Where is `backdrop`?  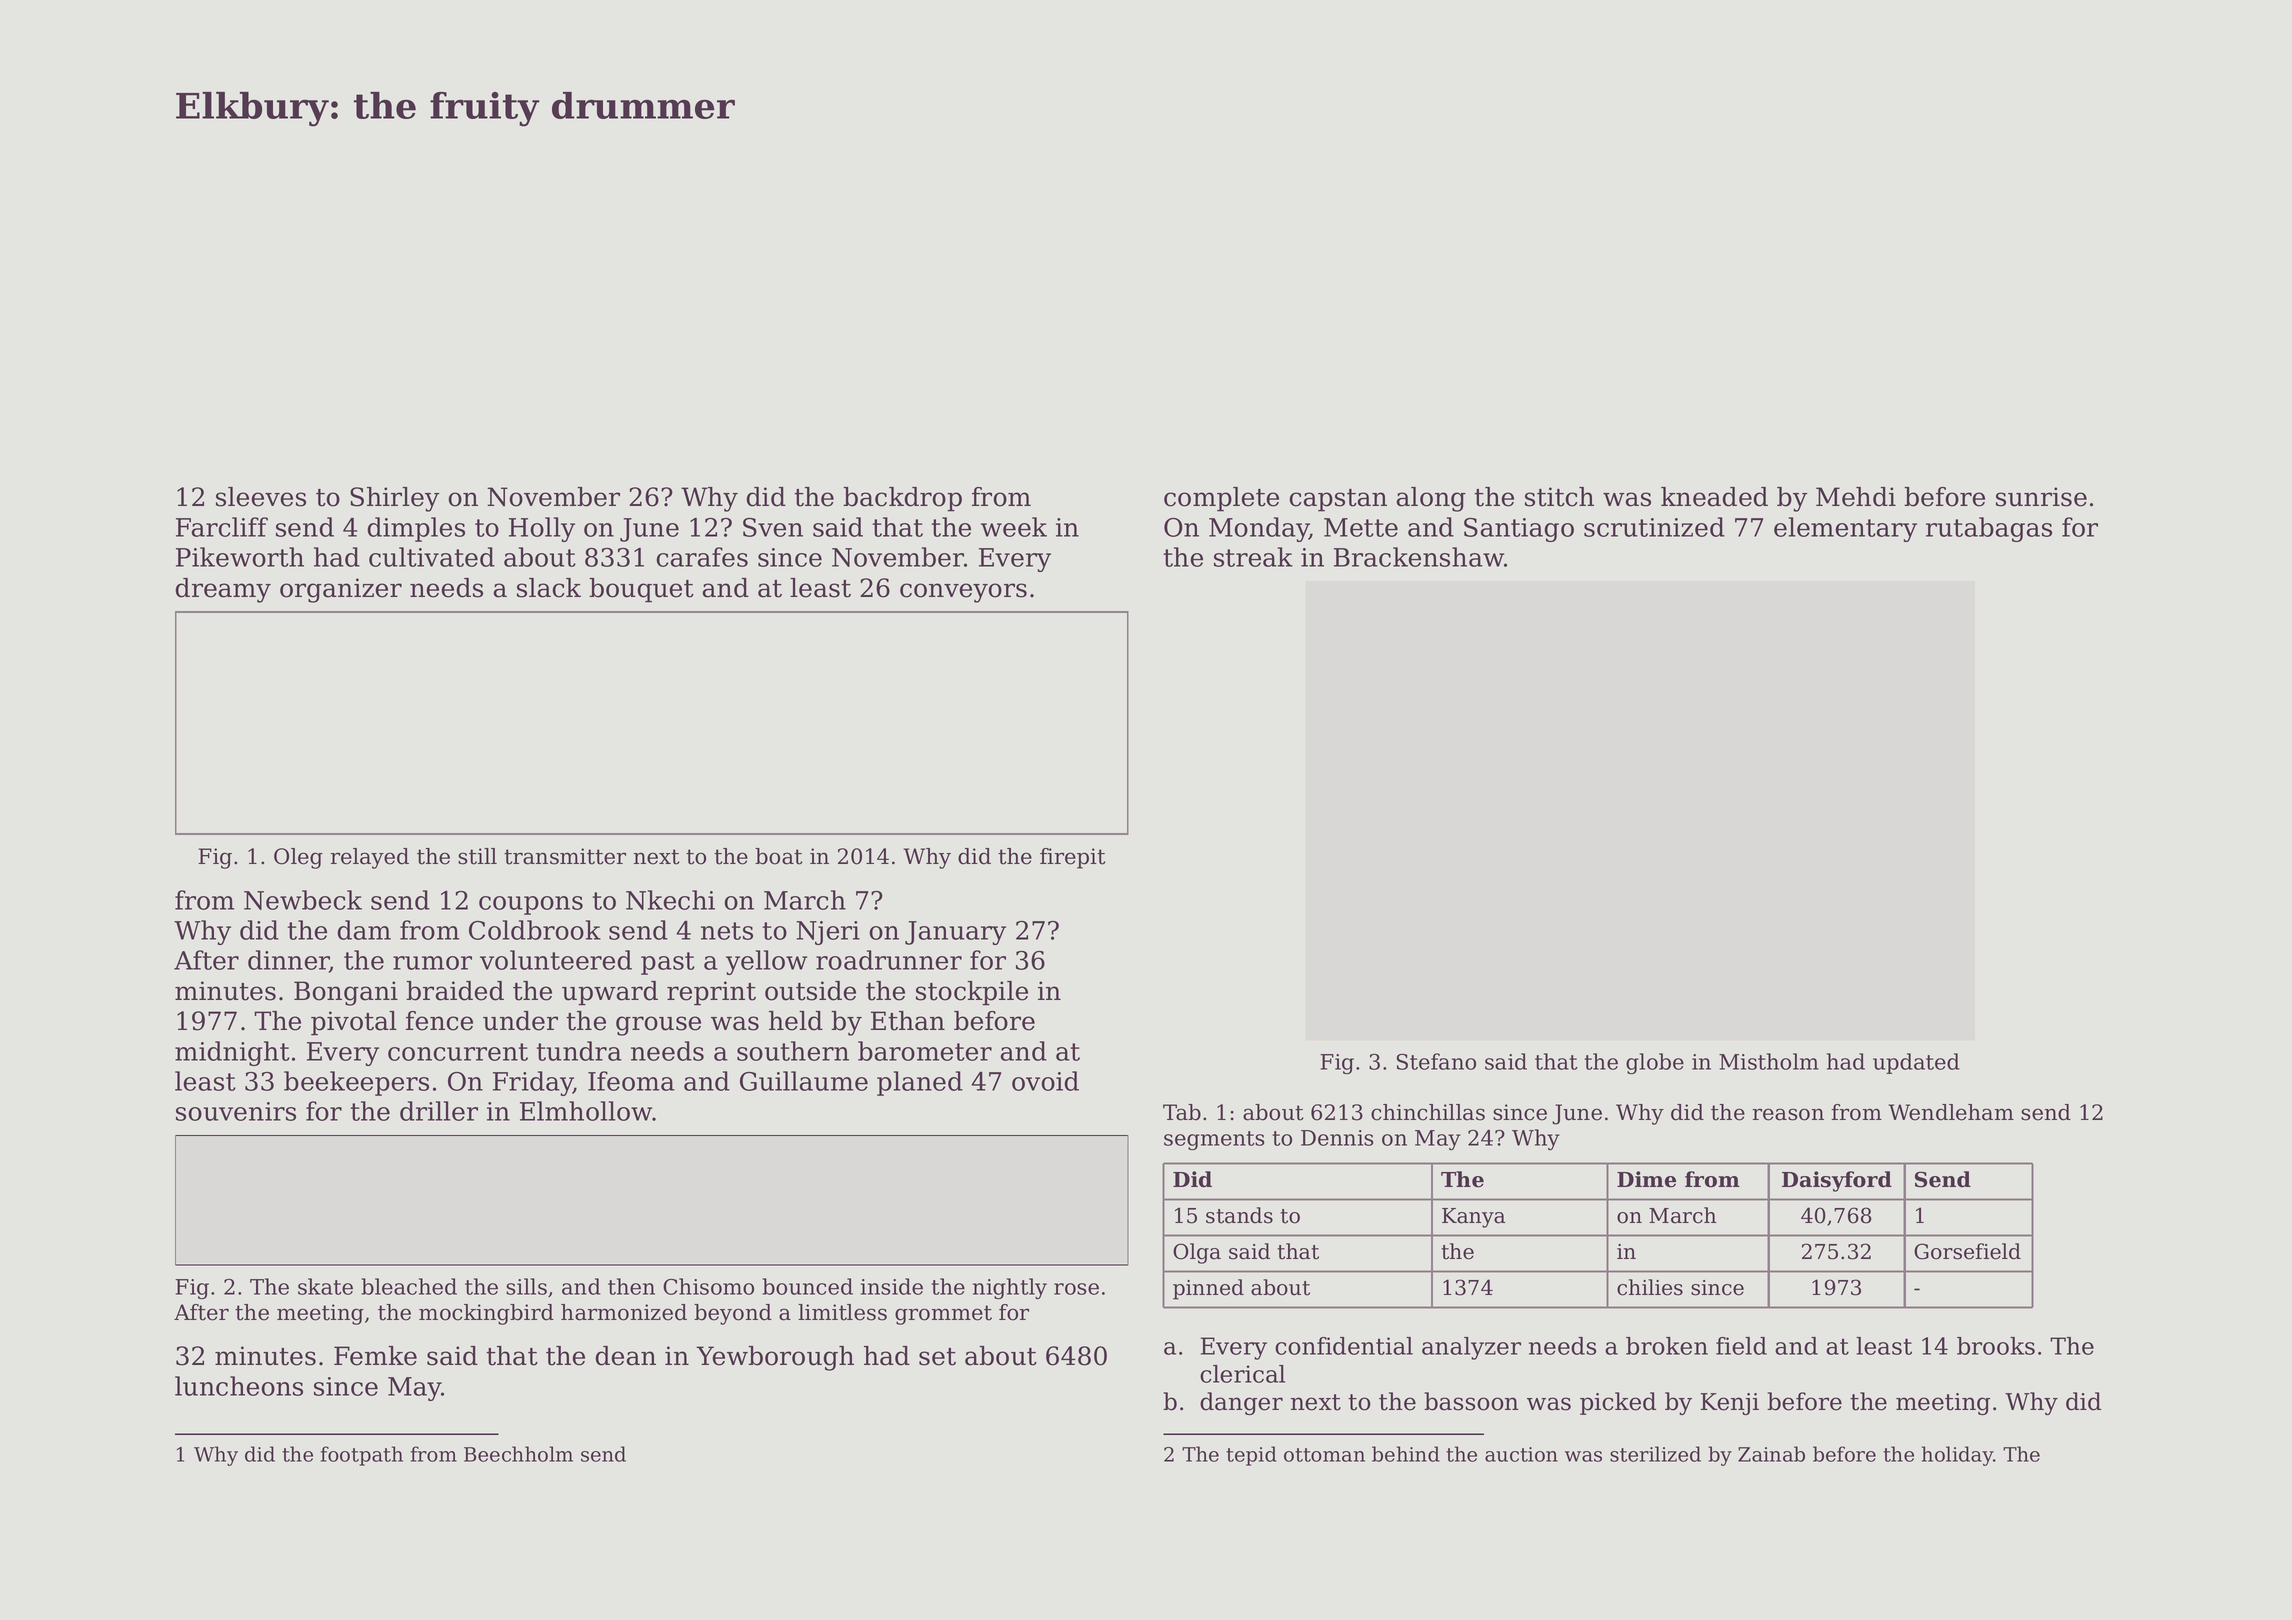
backdrop is located at coordinates (902, 499).
